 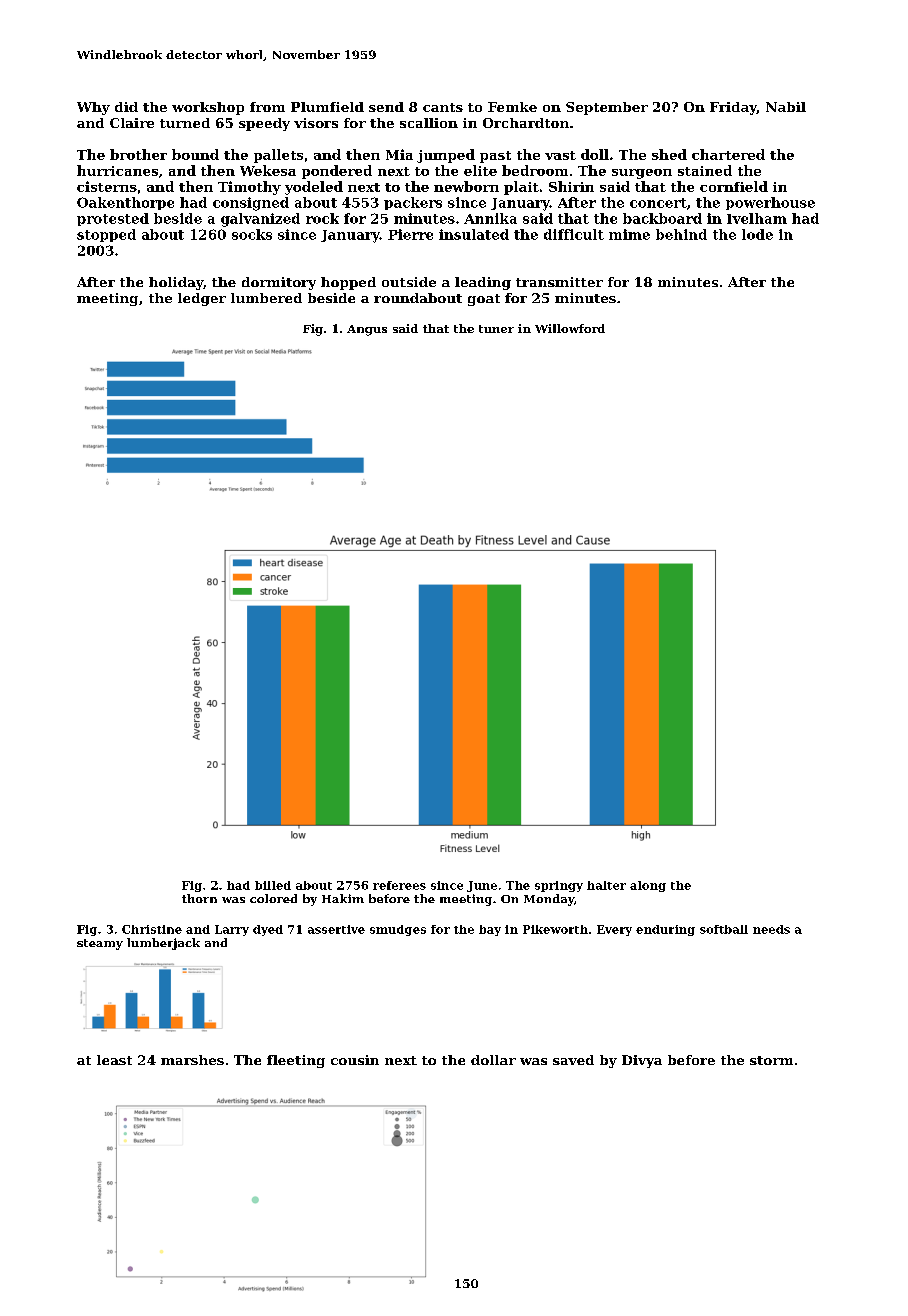 What do you see at coordinates (199, 898) in the page?
I see `thorn` at bounding box center [199, 898].
